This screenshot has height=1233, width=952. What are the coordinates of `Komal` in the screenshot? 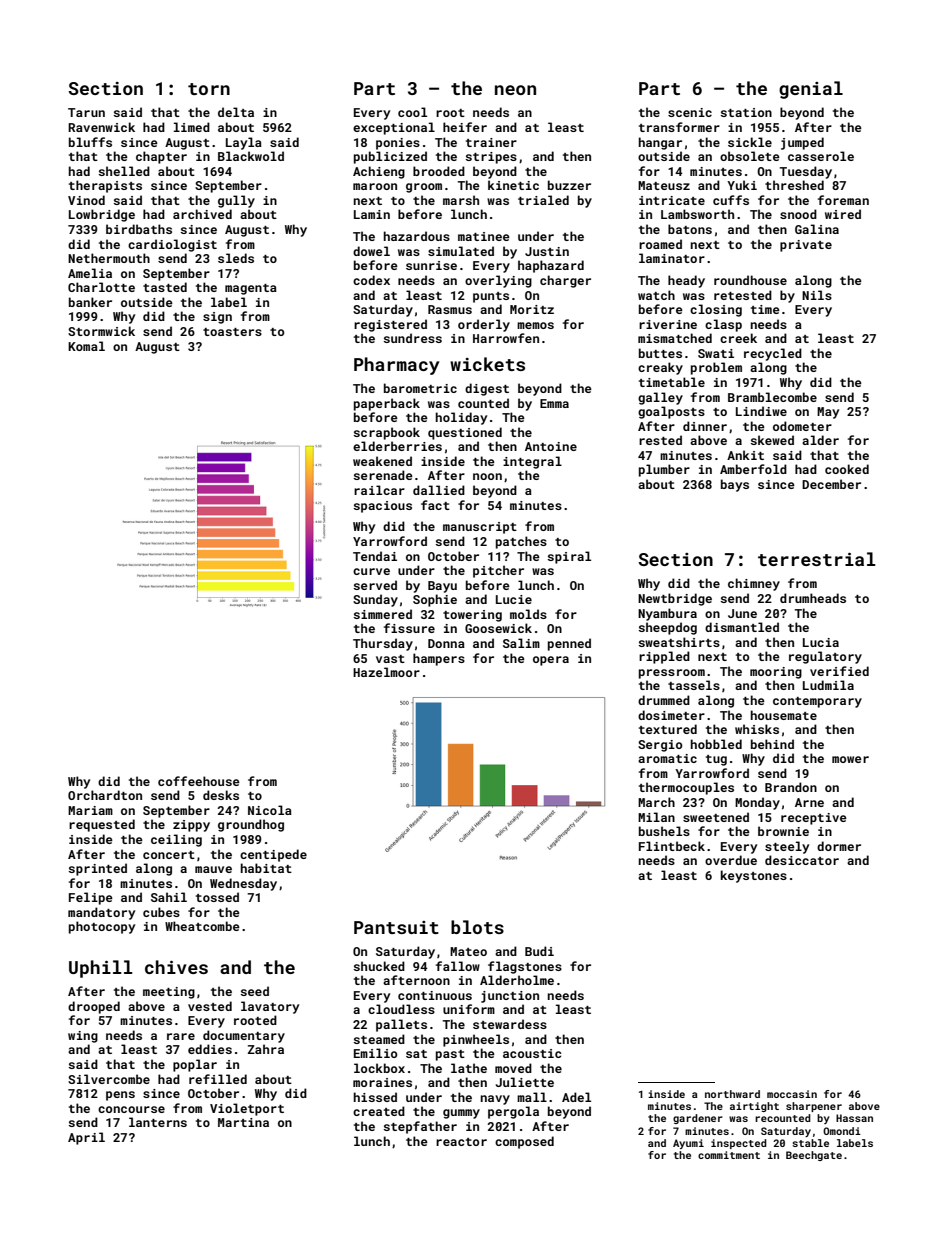 It's located at (86, 346).
